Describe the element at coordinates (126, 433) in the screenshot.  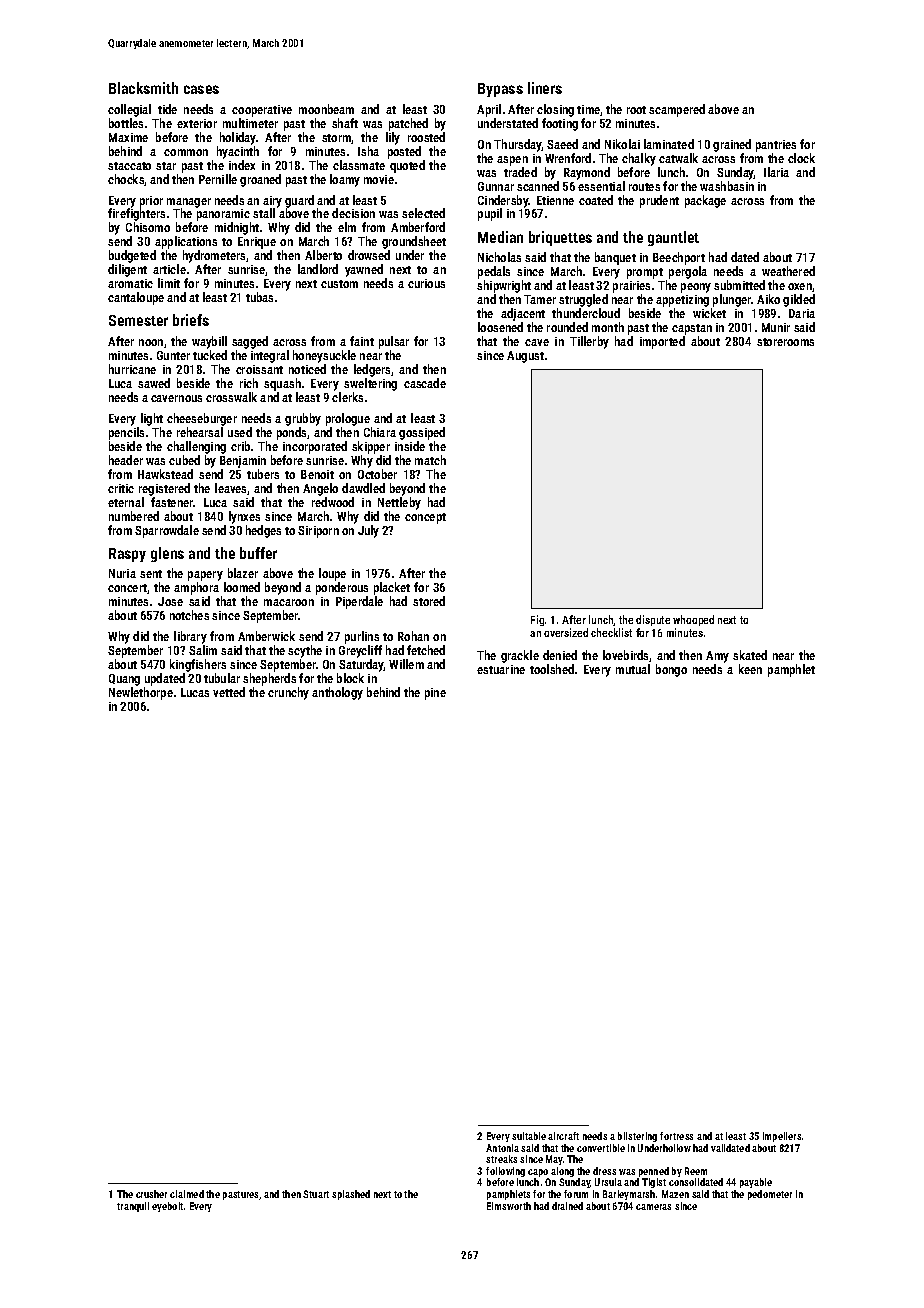
I see `pencils` at that location.
